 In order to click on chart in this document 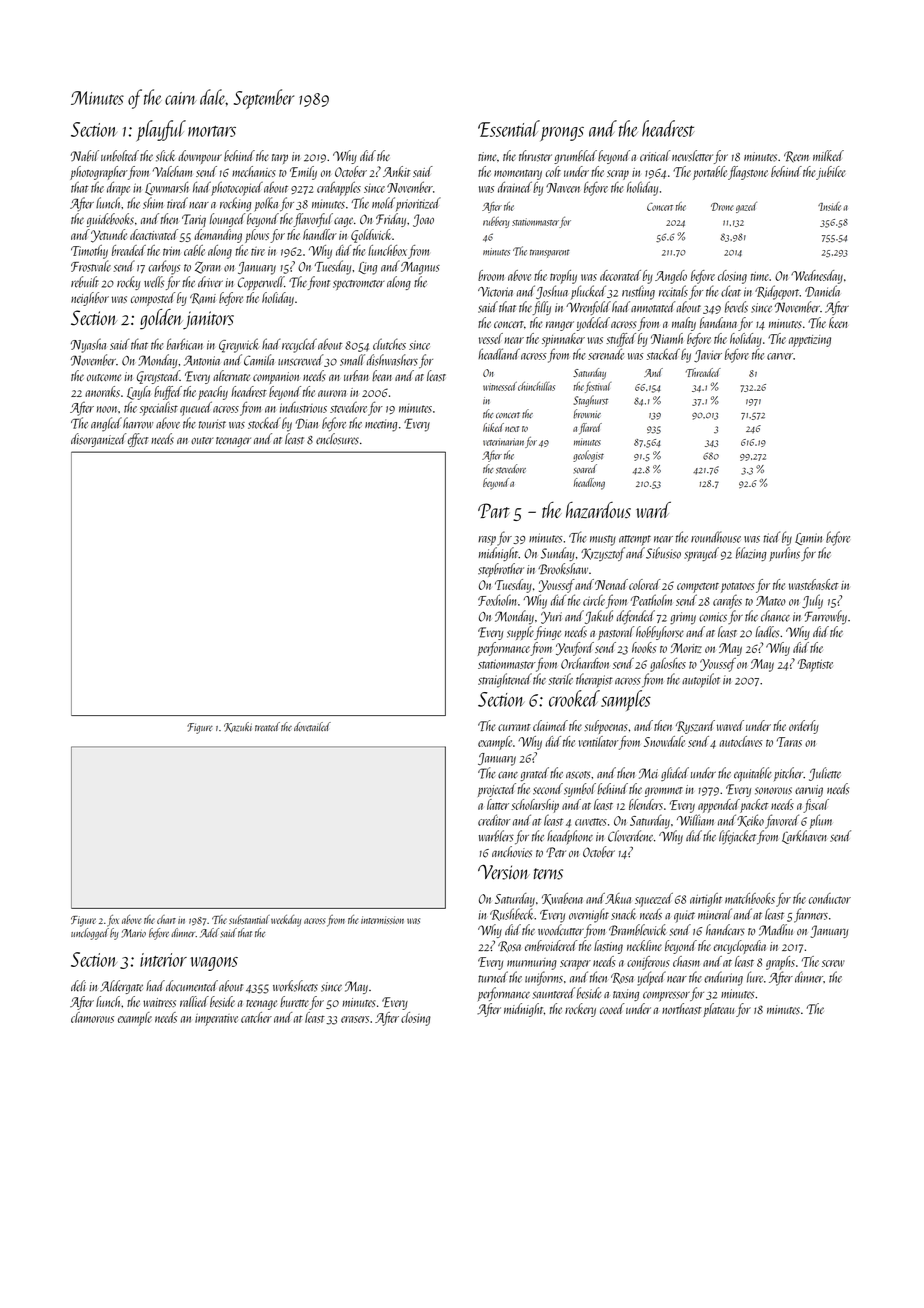, I will do `click(166, 919)`.
